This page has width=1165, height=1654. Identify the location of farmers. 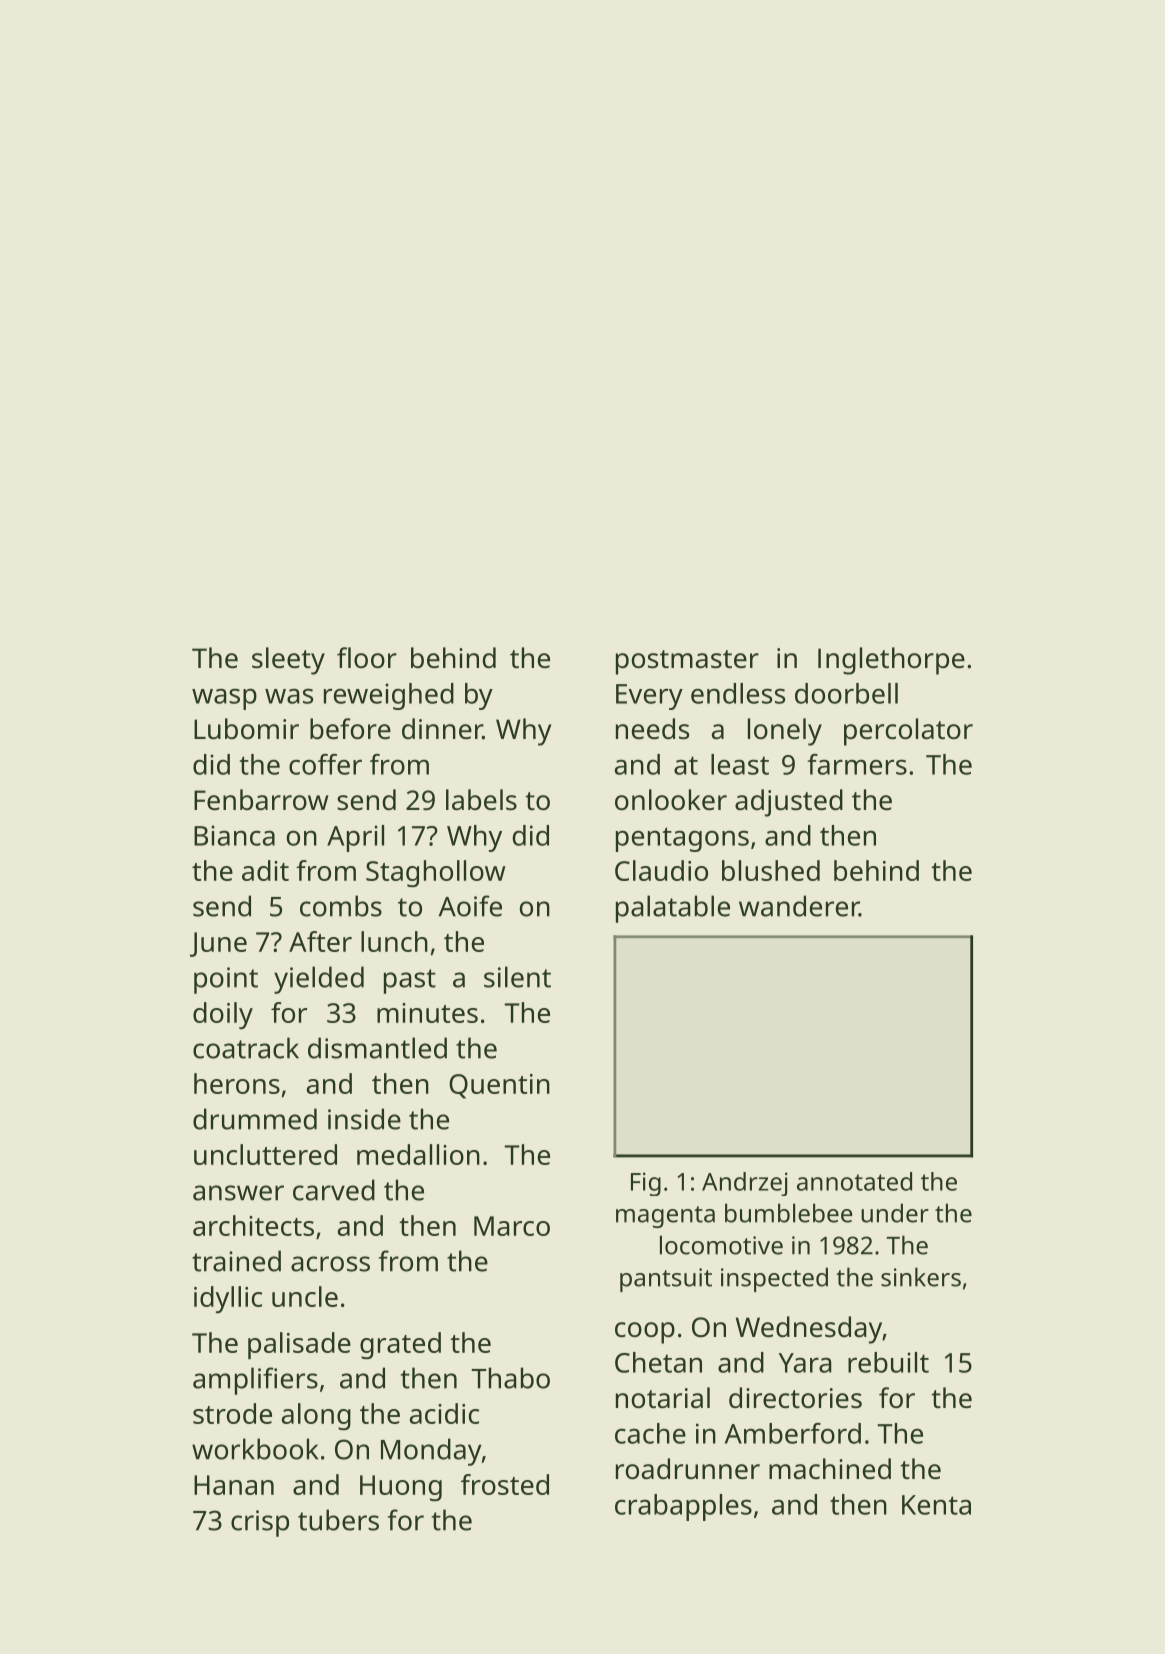
(857, 764).
